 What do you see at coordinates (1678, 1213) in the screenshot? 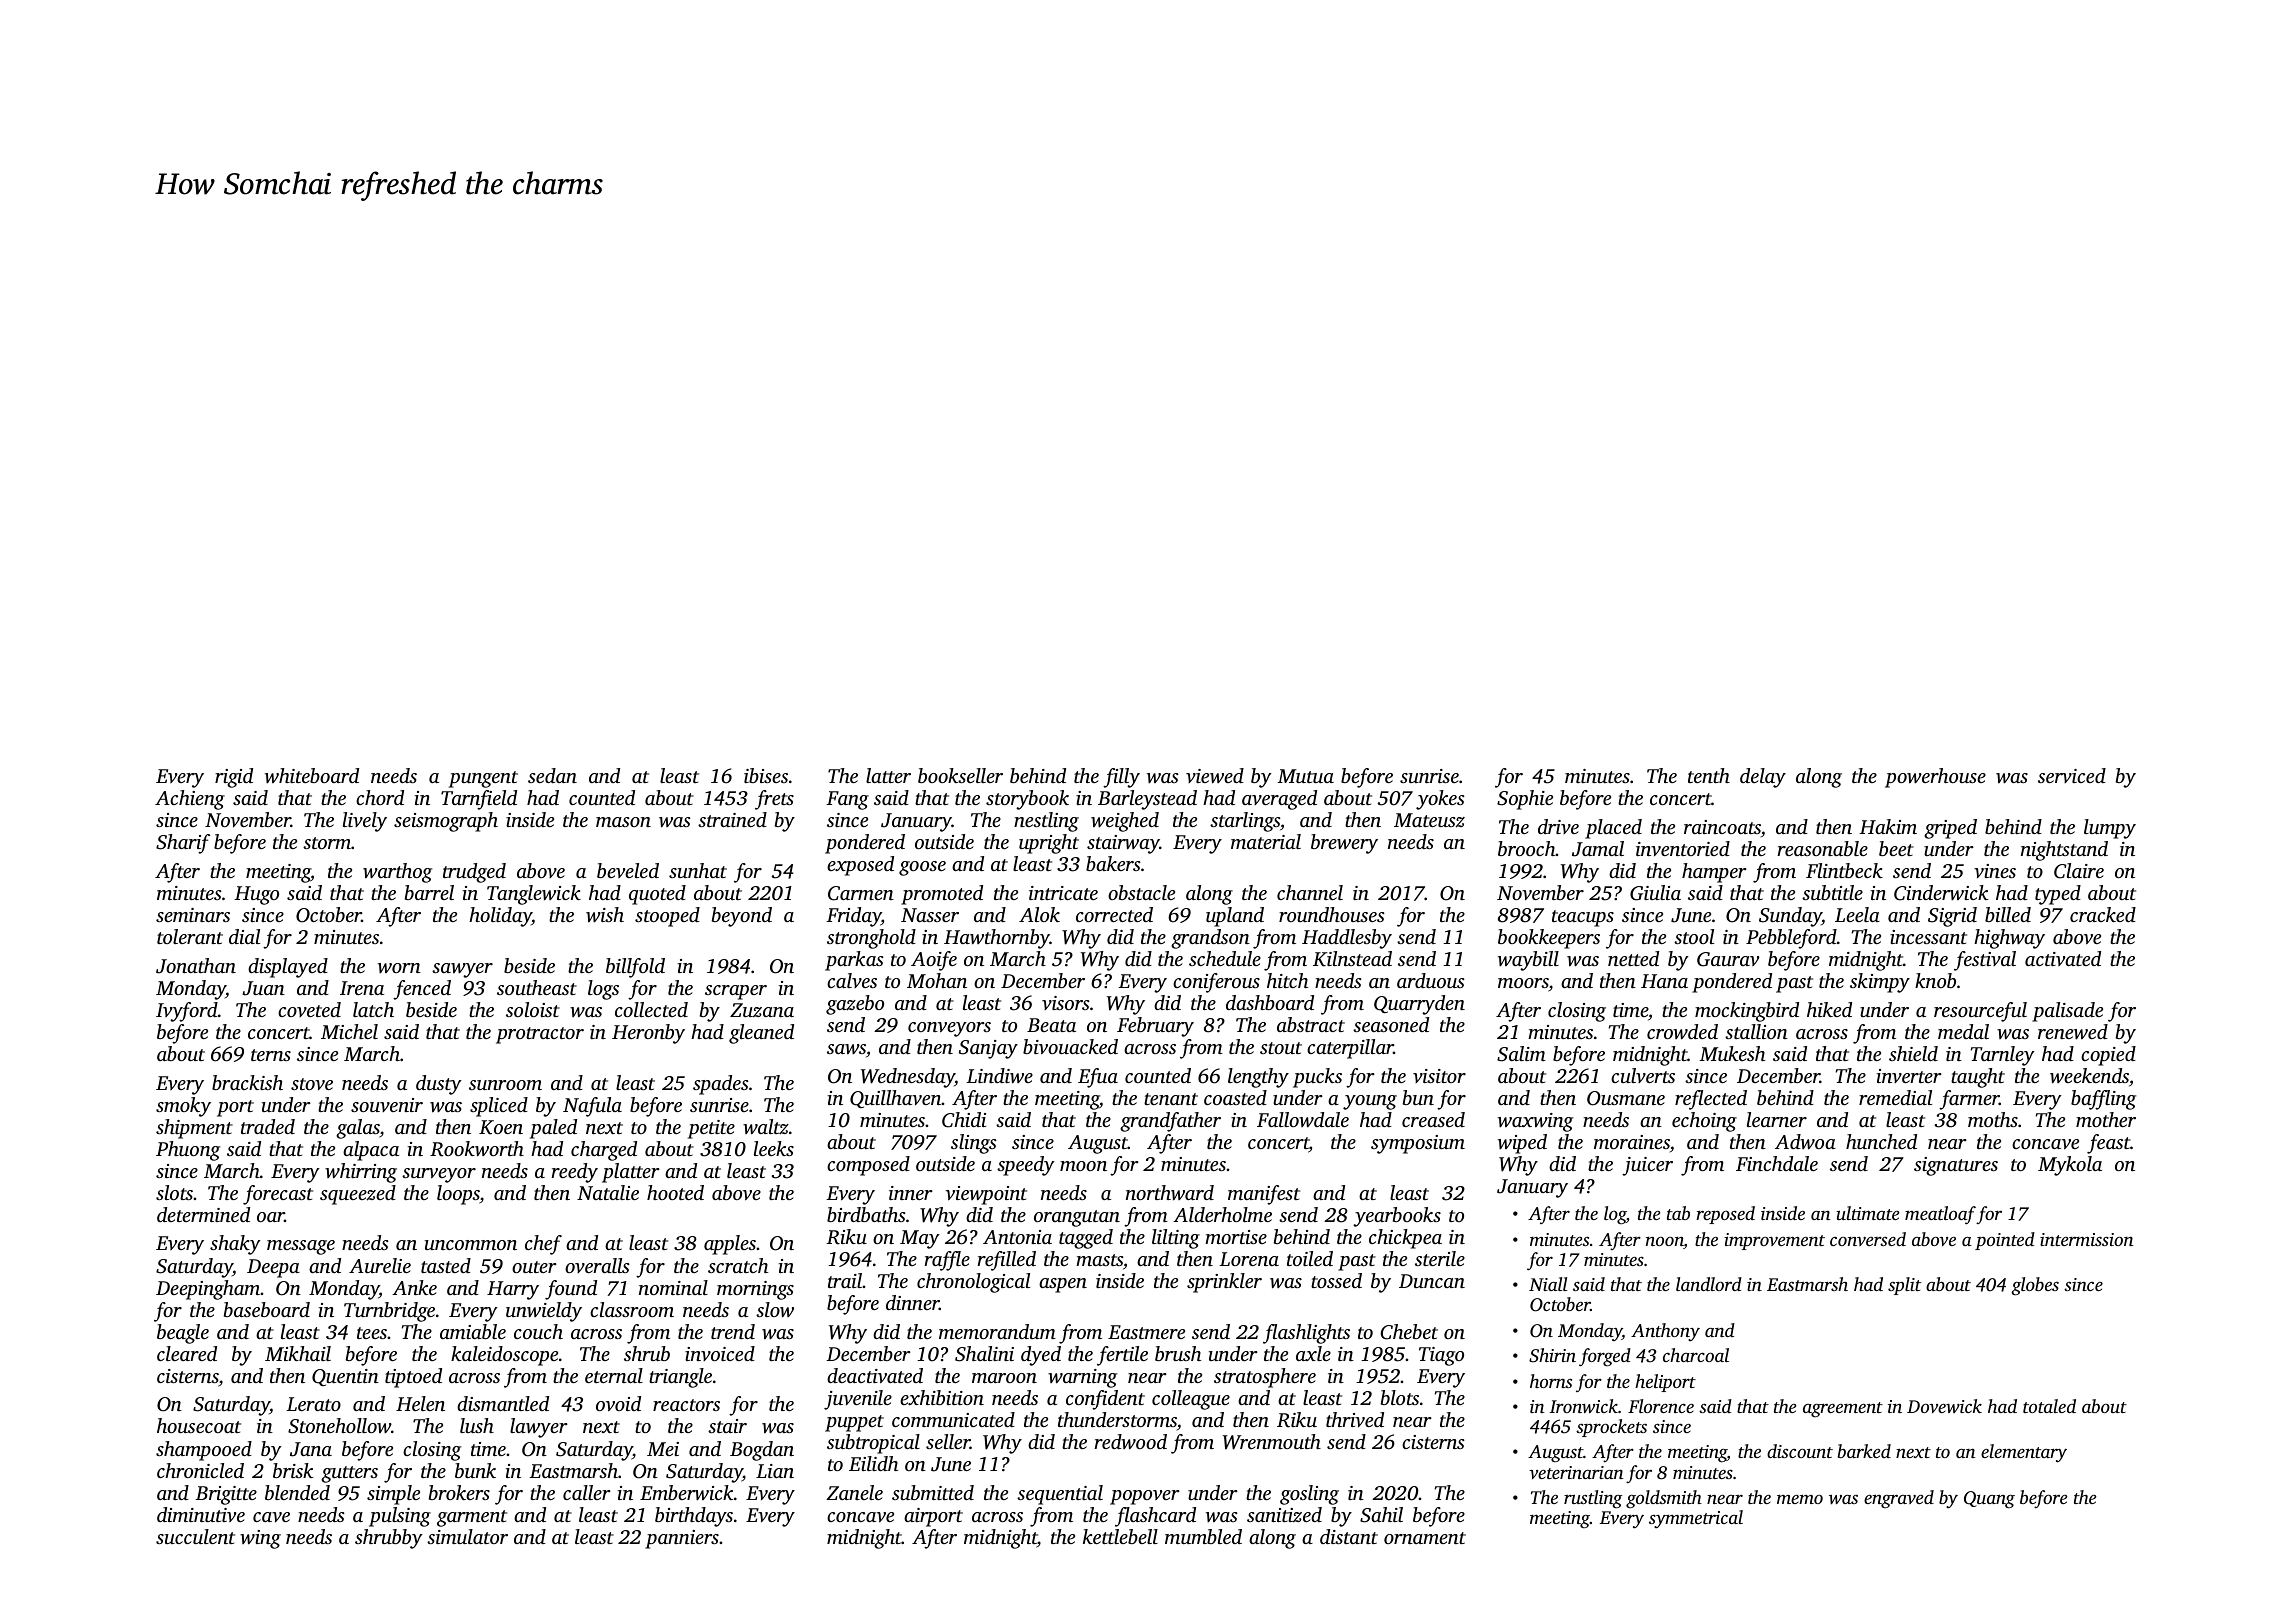
I see `tab` at bounding box center [1678, 1213].
